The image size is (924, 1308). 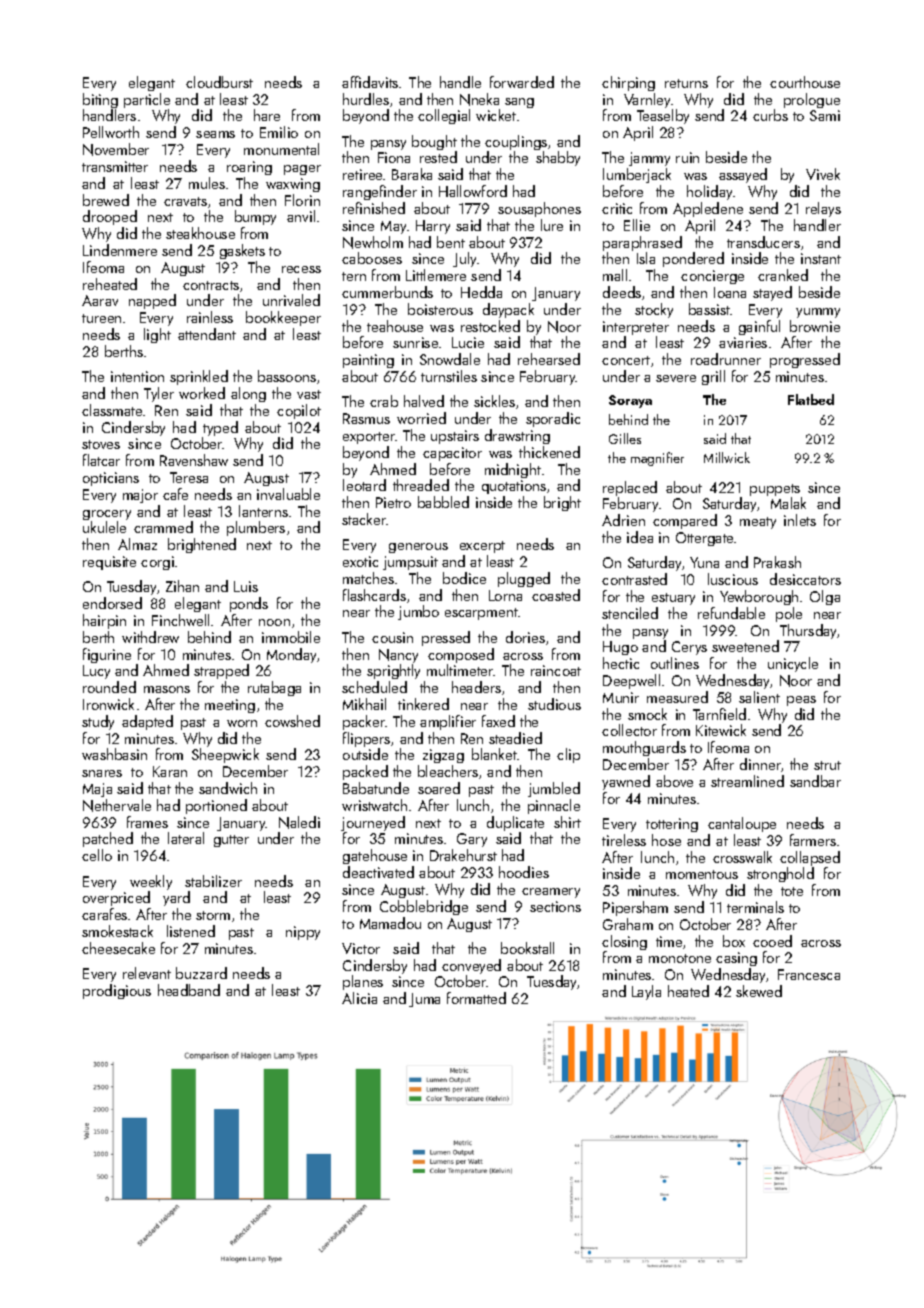 I want to click on listened, so click(x=191, y=931).
